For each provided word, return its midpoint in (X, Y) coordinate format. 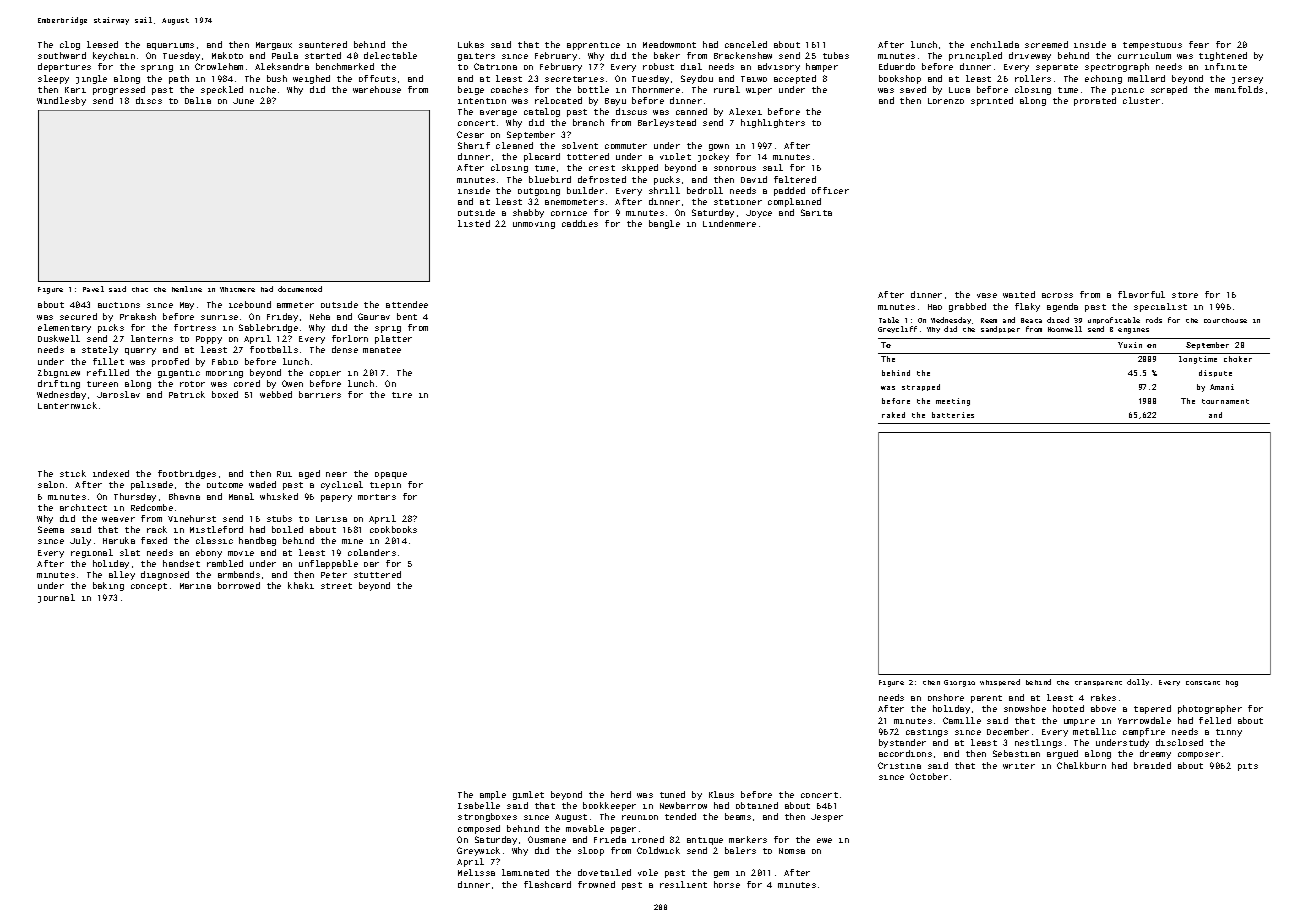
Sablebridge (268, 328)
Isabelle (479, 805)
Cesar (470, 134)
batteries (953, 415)
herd (621, 794)
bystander (902, 743)
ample (493, 795)
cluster (1141, 100)
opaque (391, 475)
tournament (1225, 401)
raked (893, 415)
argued (1062, 754)
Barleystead (667, 123)
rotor (192, 384)
